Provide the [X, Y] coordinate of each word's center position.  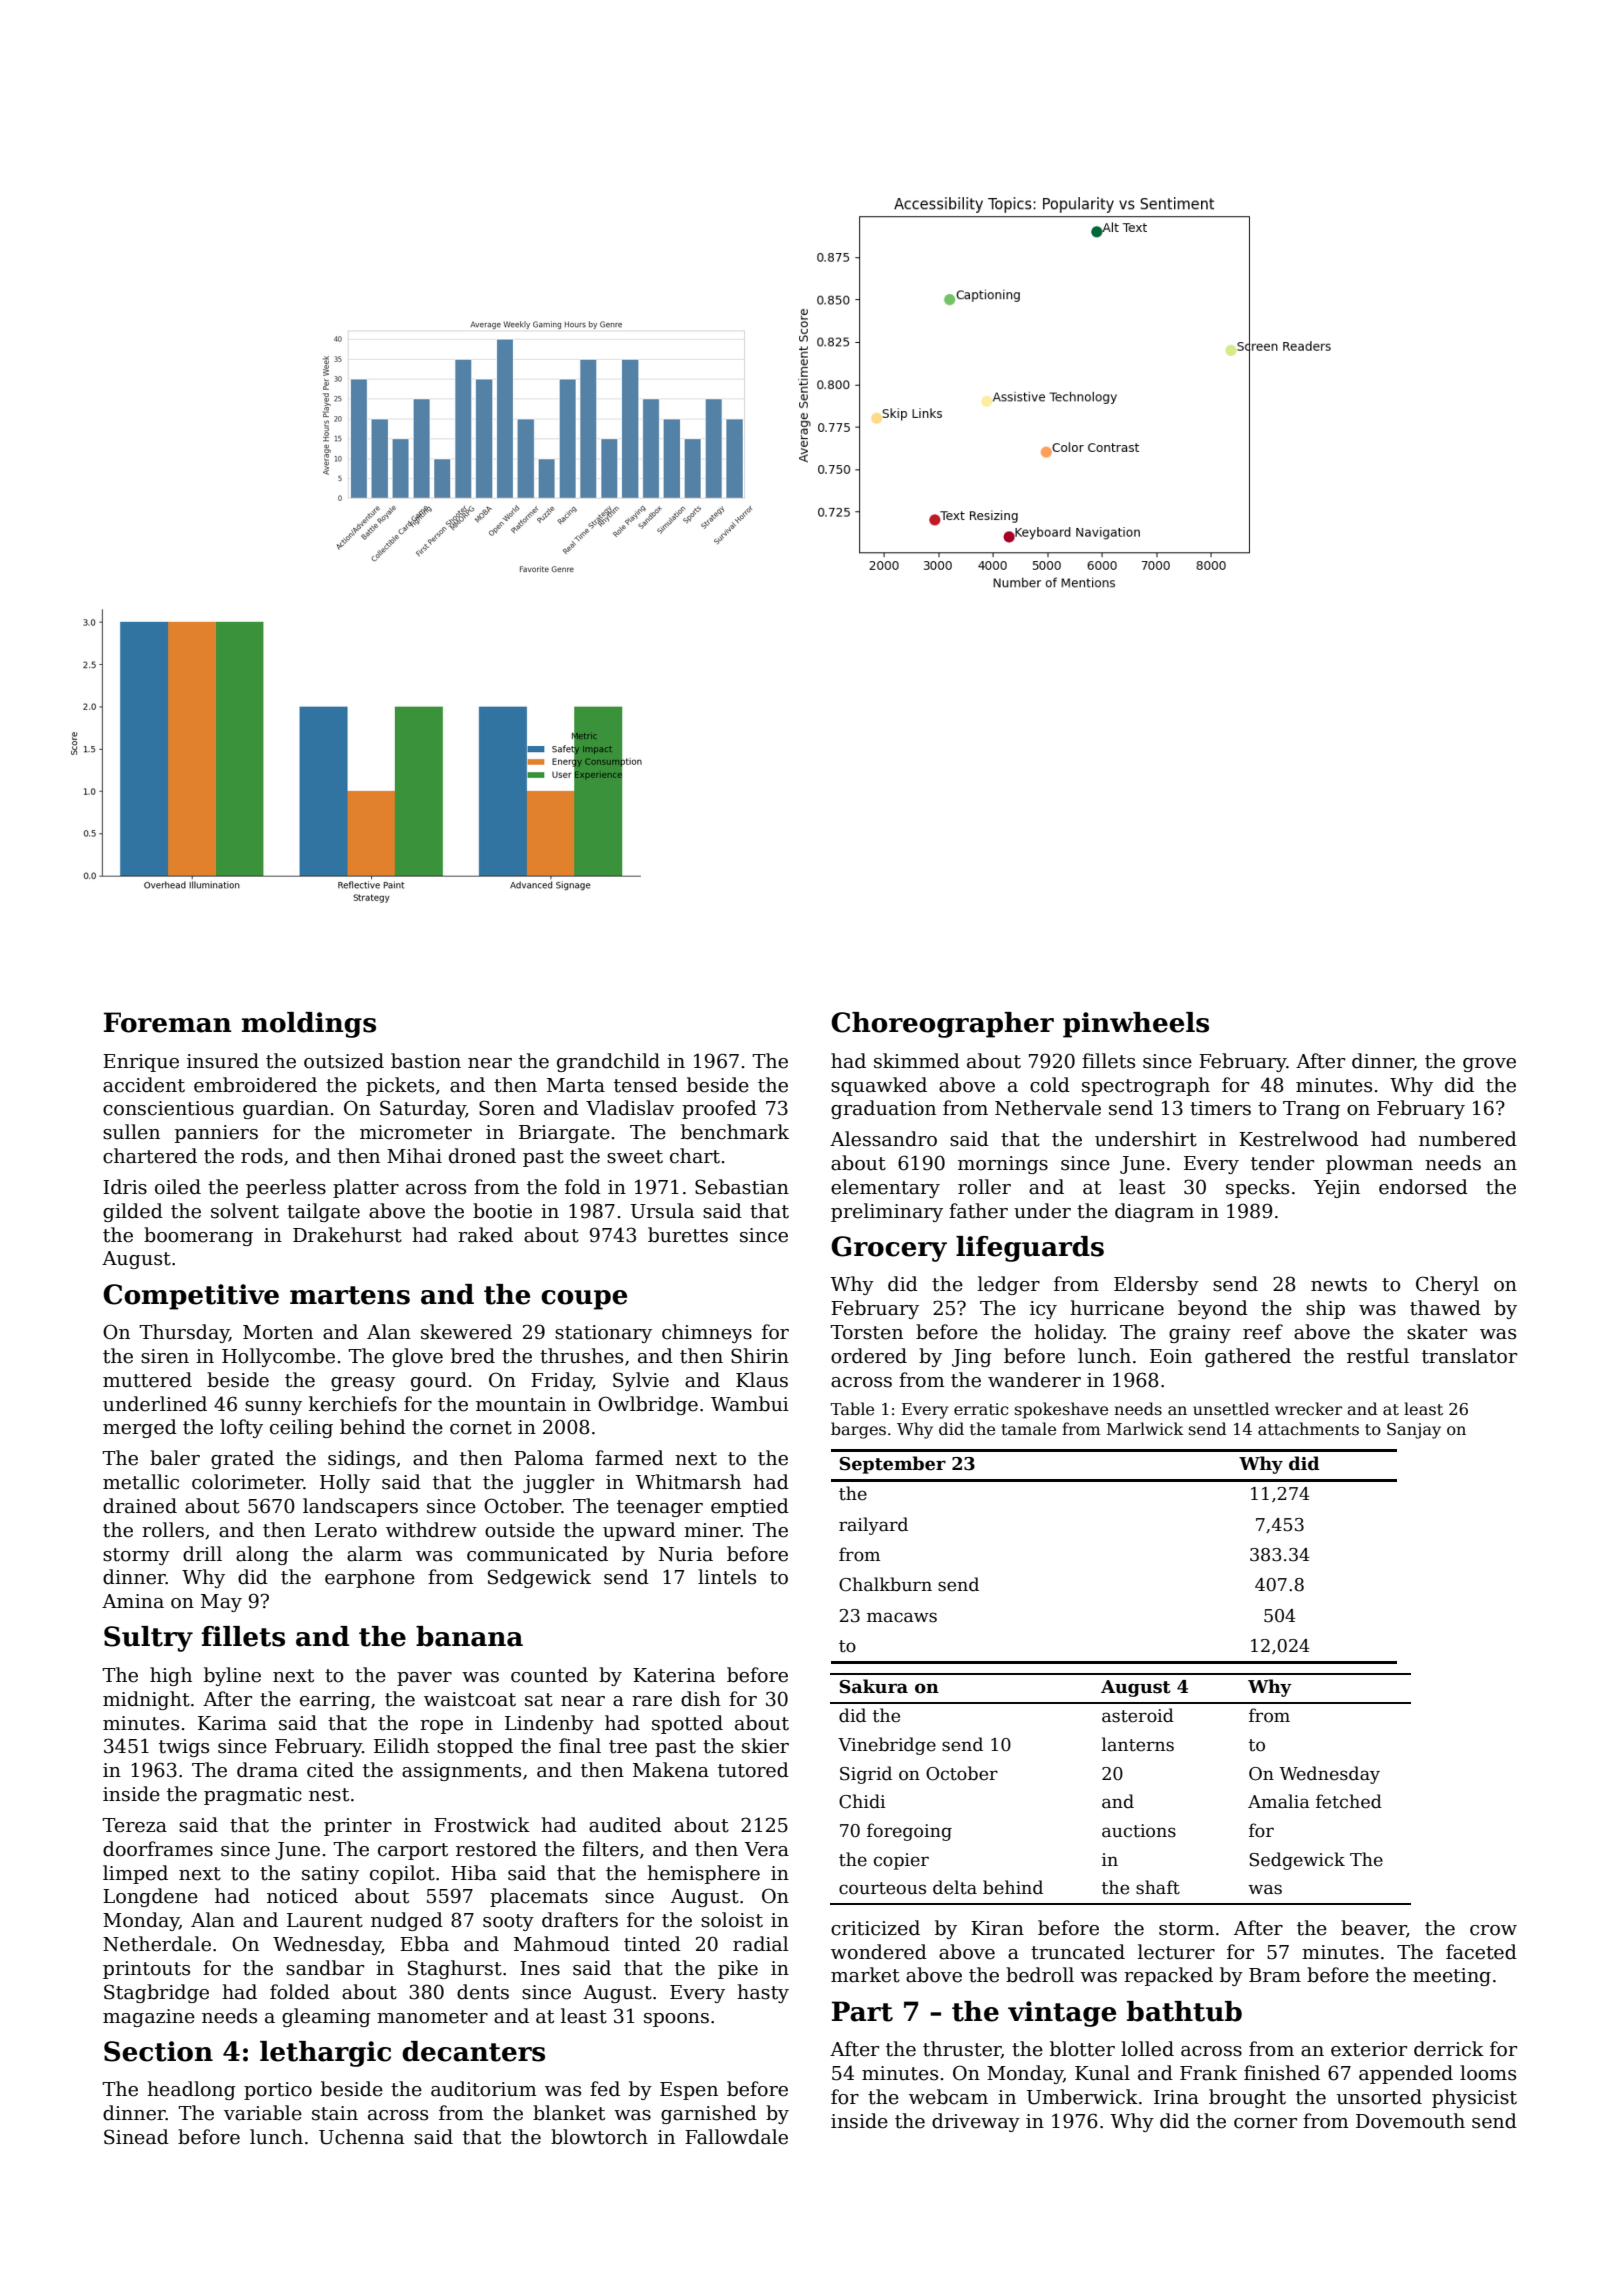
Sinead [136, 2137]
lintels [727, 1577]
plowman [1369, 1164]
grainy [1200, 1334]
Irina [1176, 2097]
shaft [1158, 1887]
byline [232, 1676]
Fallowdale [736, 2137]
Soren [507, 1108]
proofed [719, 1109]
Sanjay [1414, 1431]
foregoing [909, 1832]
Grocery [889, 1249]
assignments [461, 1772]
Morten [278, 1332]
